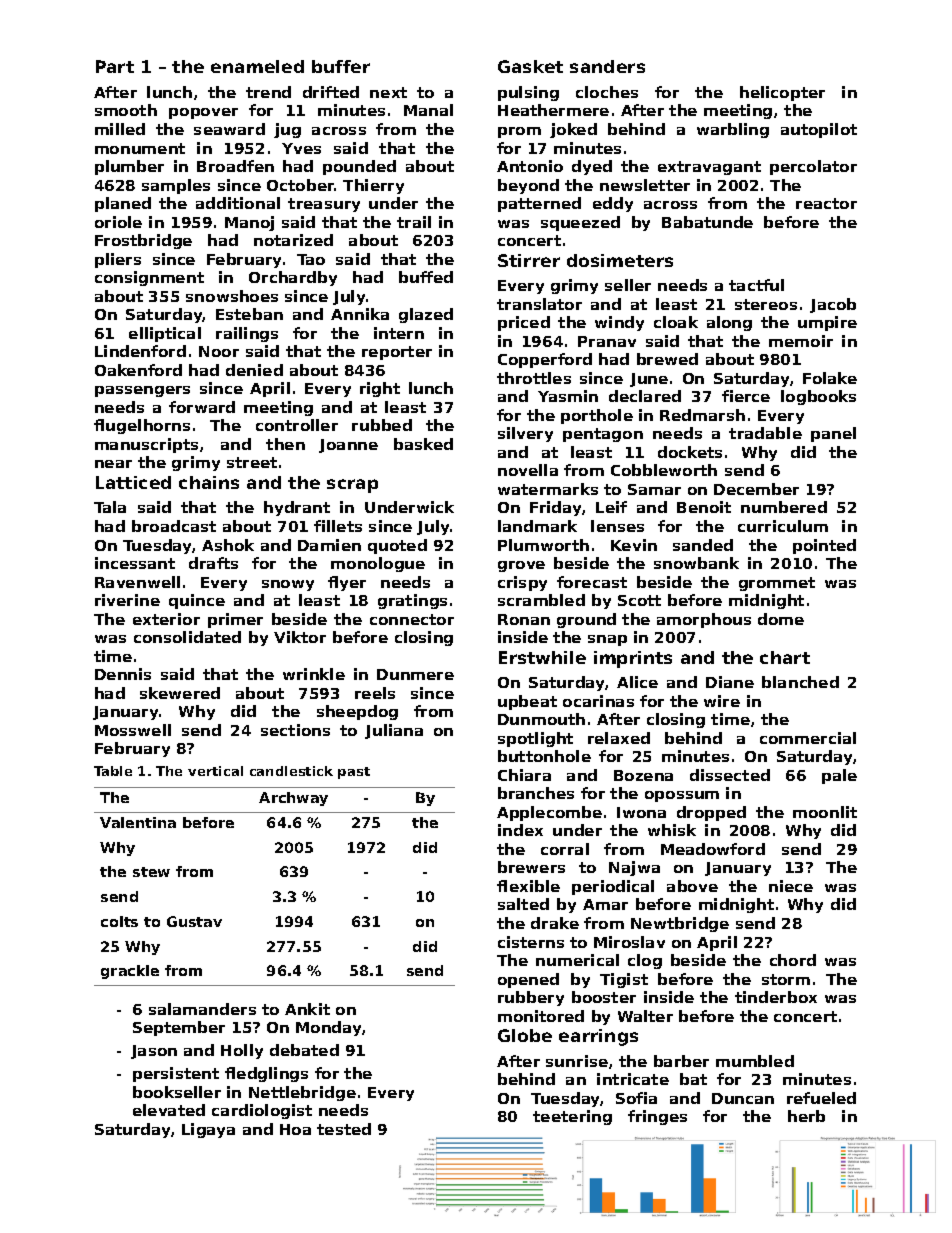  What do you see at coordinates (702, 415) in the screenshot?
I see `Redmarsh` at bounding box center [702, 415].
